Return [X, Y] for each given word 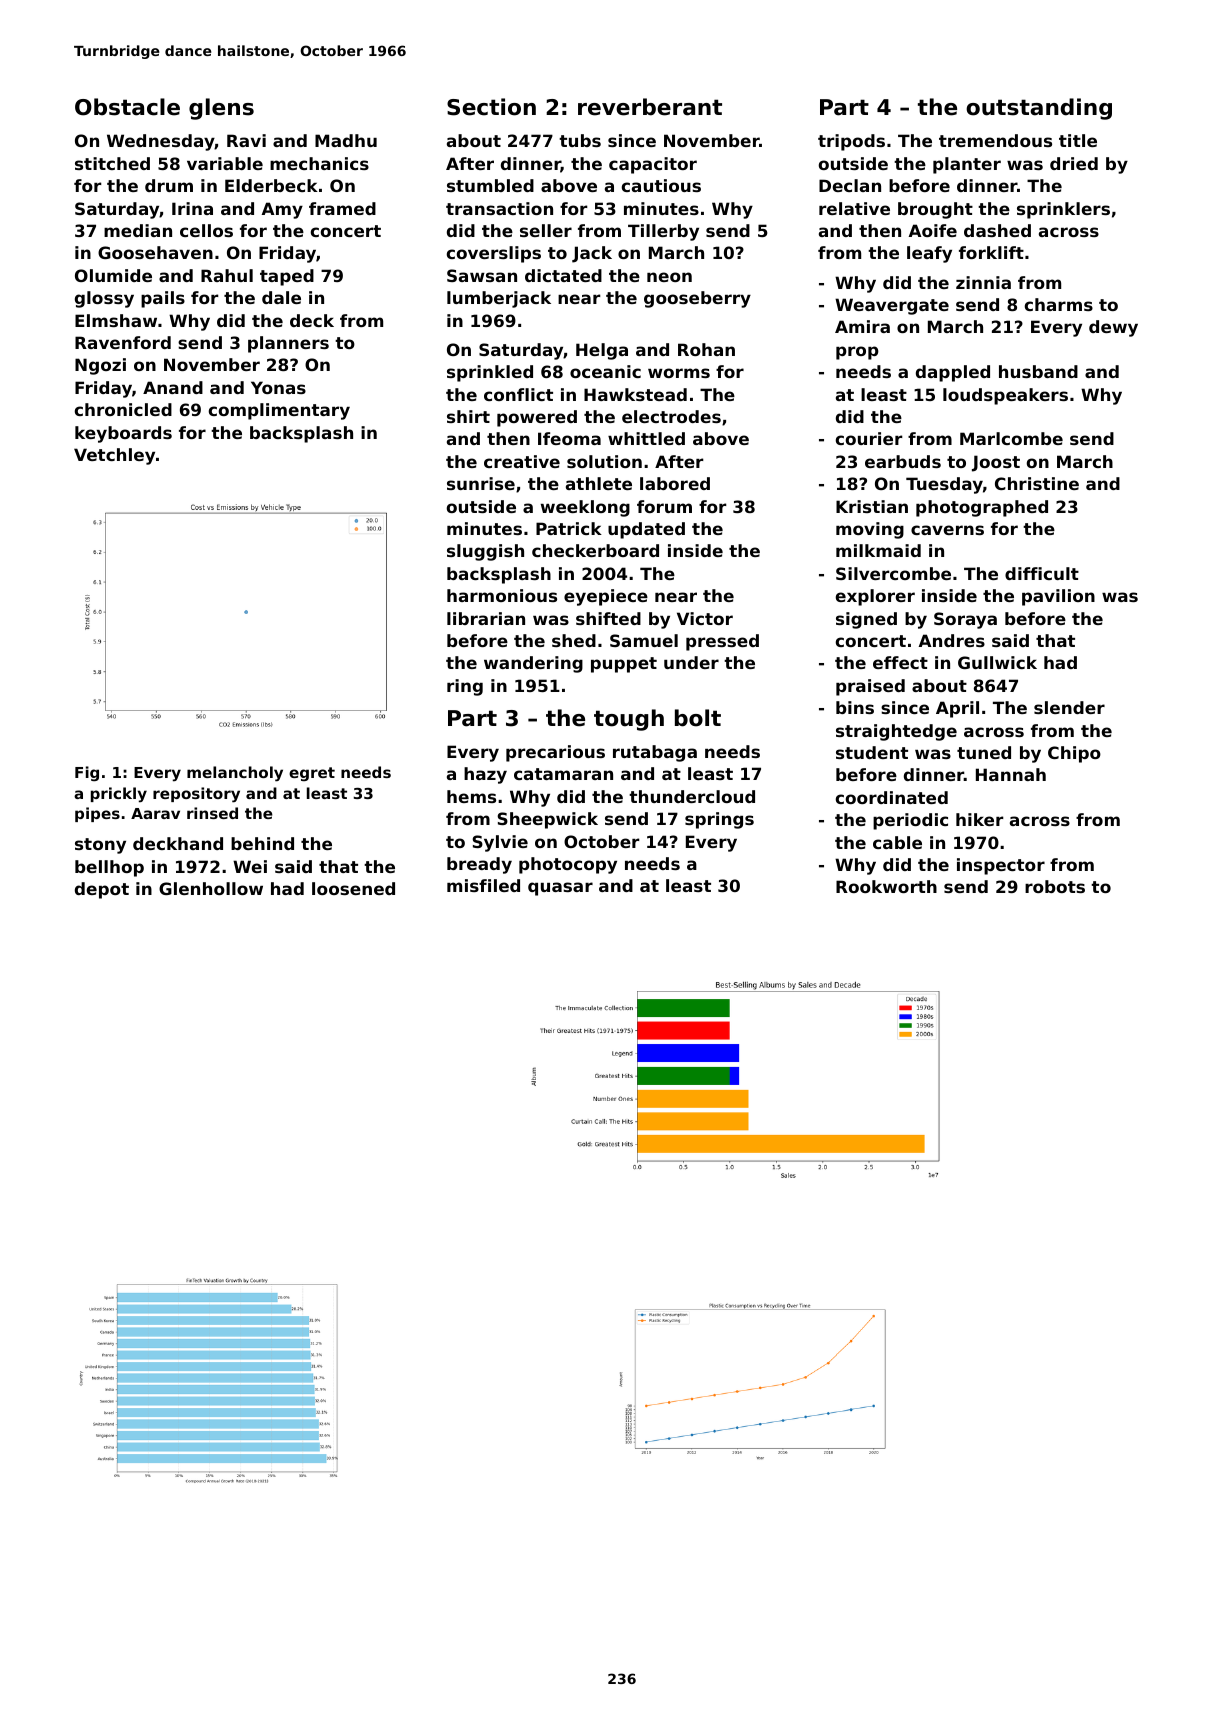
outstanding [1039, 109]
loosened [353, 888]
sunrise [481, 483]
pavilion [1058, 597]
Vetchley [114, 456]
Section [491, 107]
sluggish [485, 552]
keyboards [123, 434]
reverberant [650, 107]
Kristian [872, 506]
